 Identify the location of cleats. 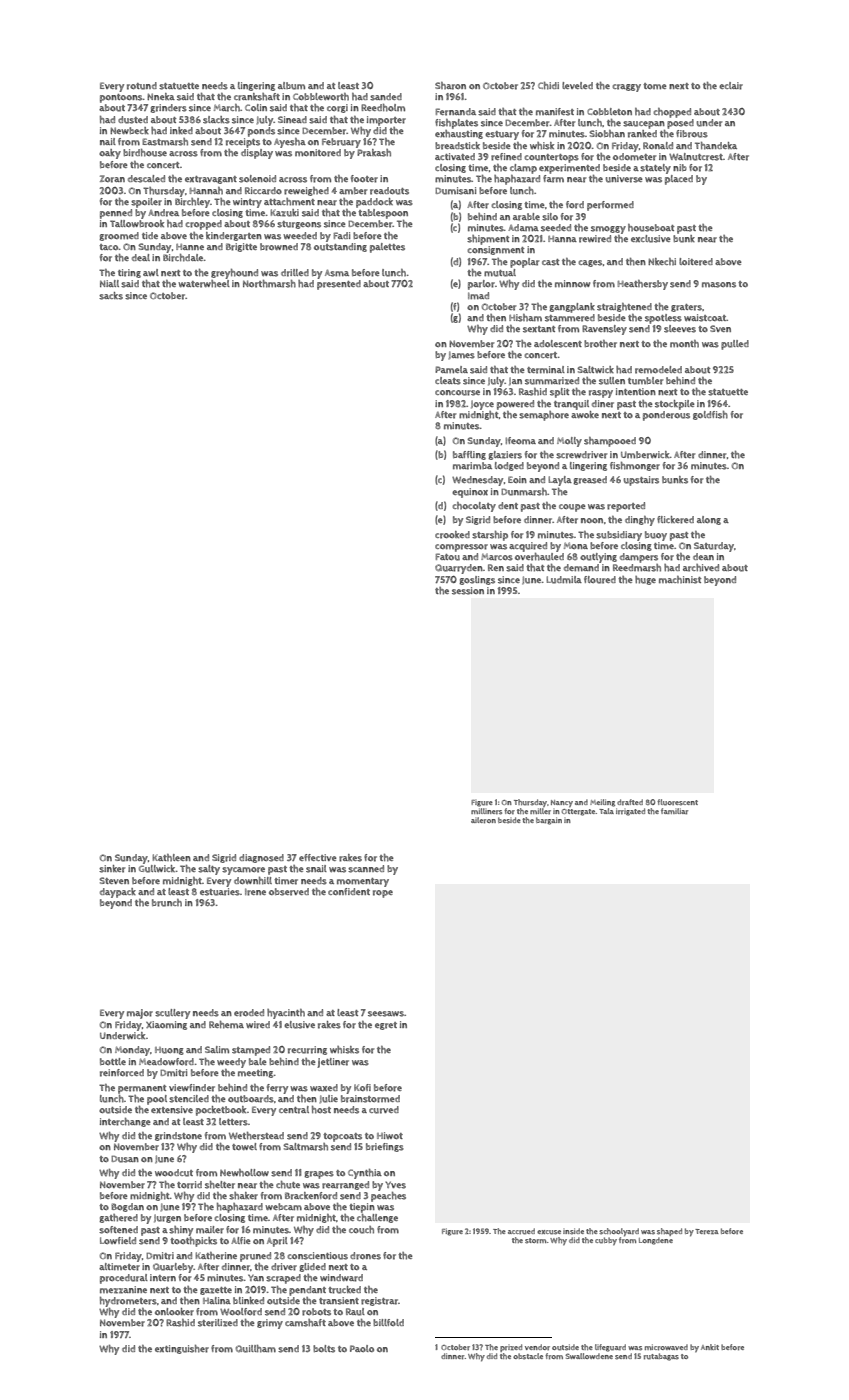
(448, 381).
